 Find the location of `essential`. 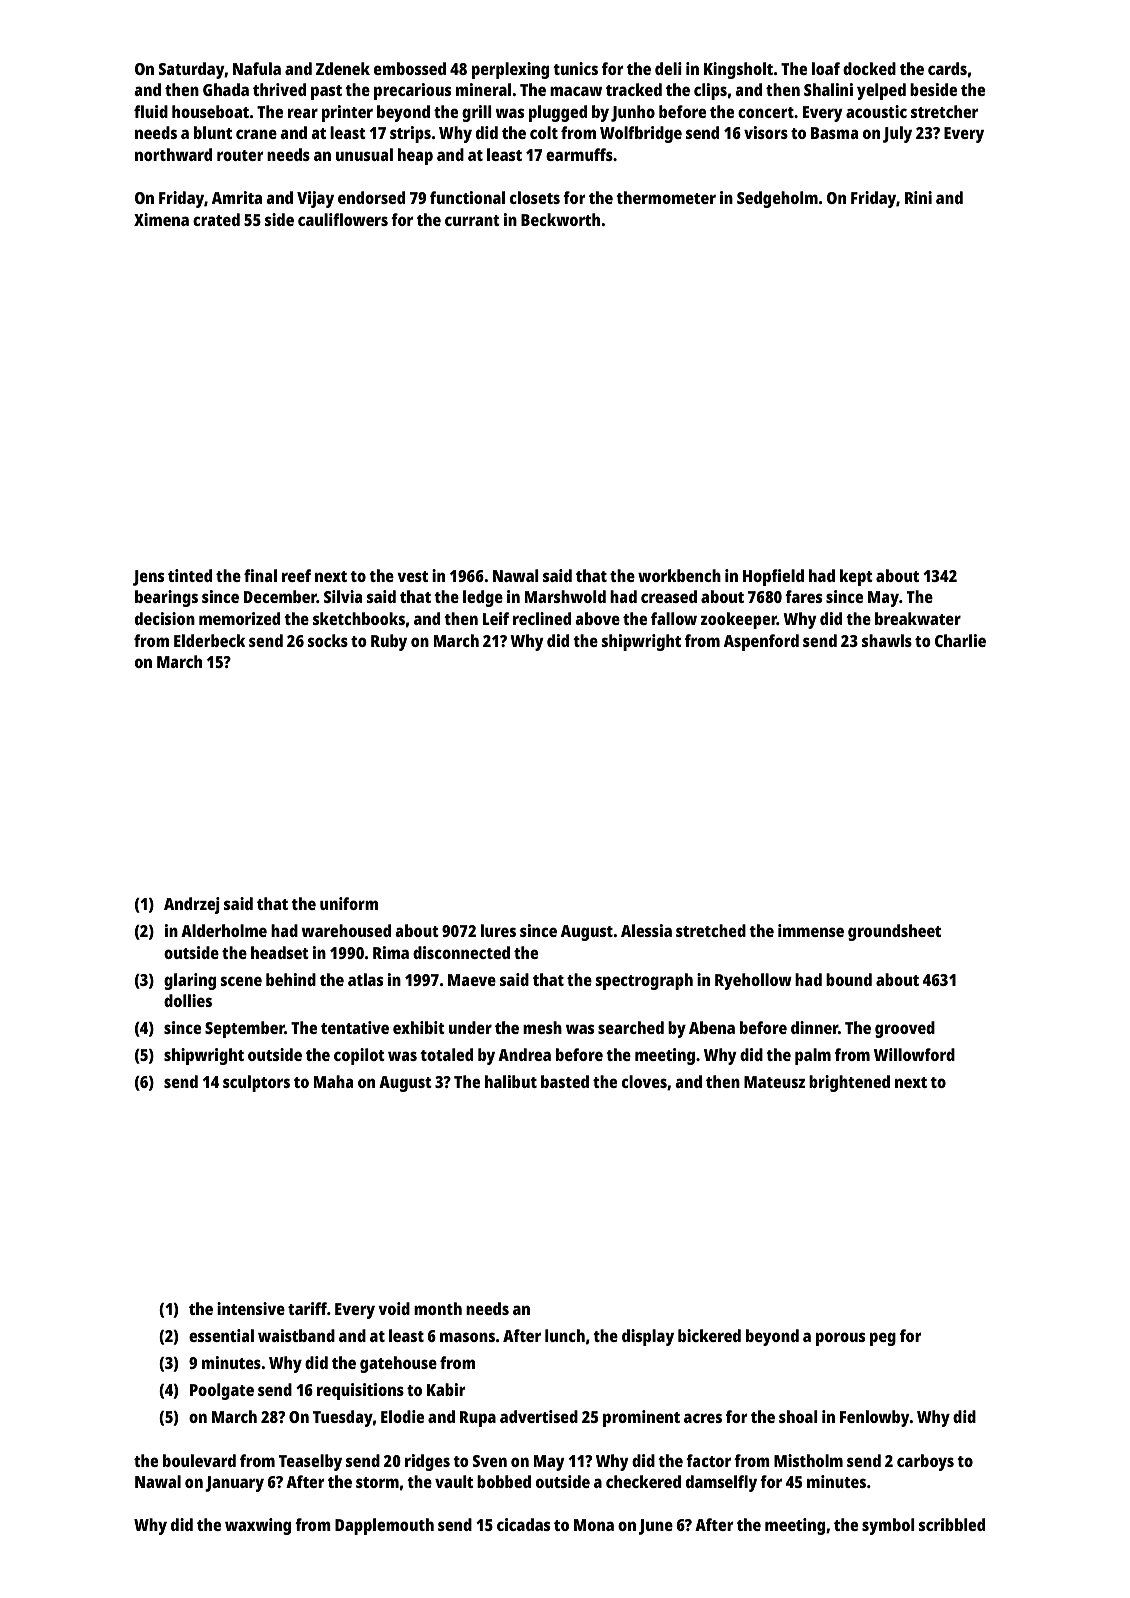

essential is located at coordinates (221, 1335).
